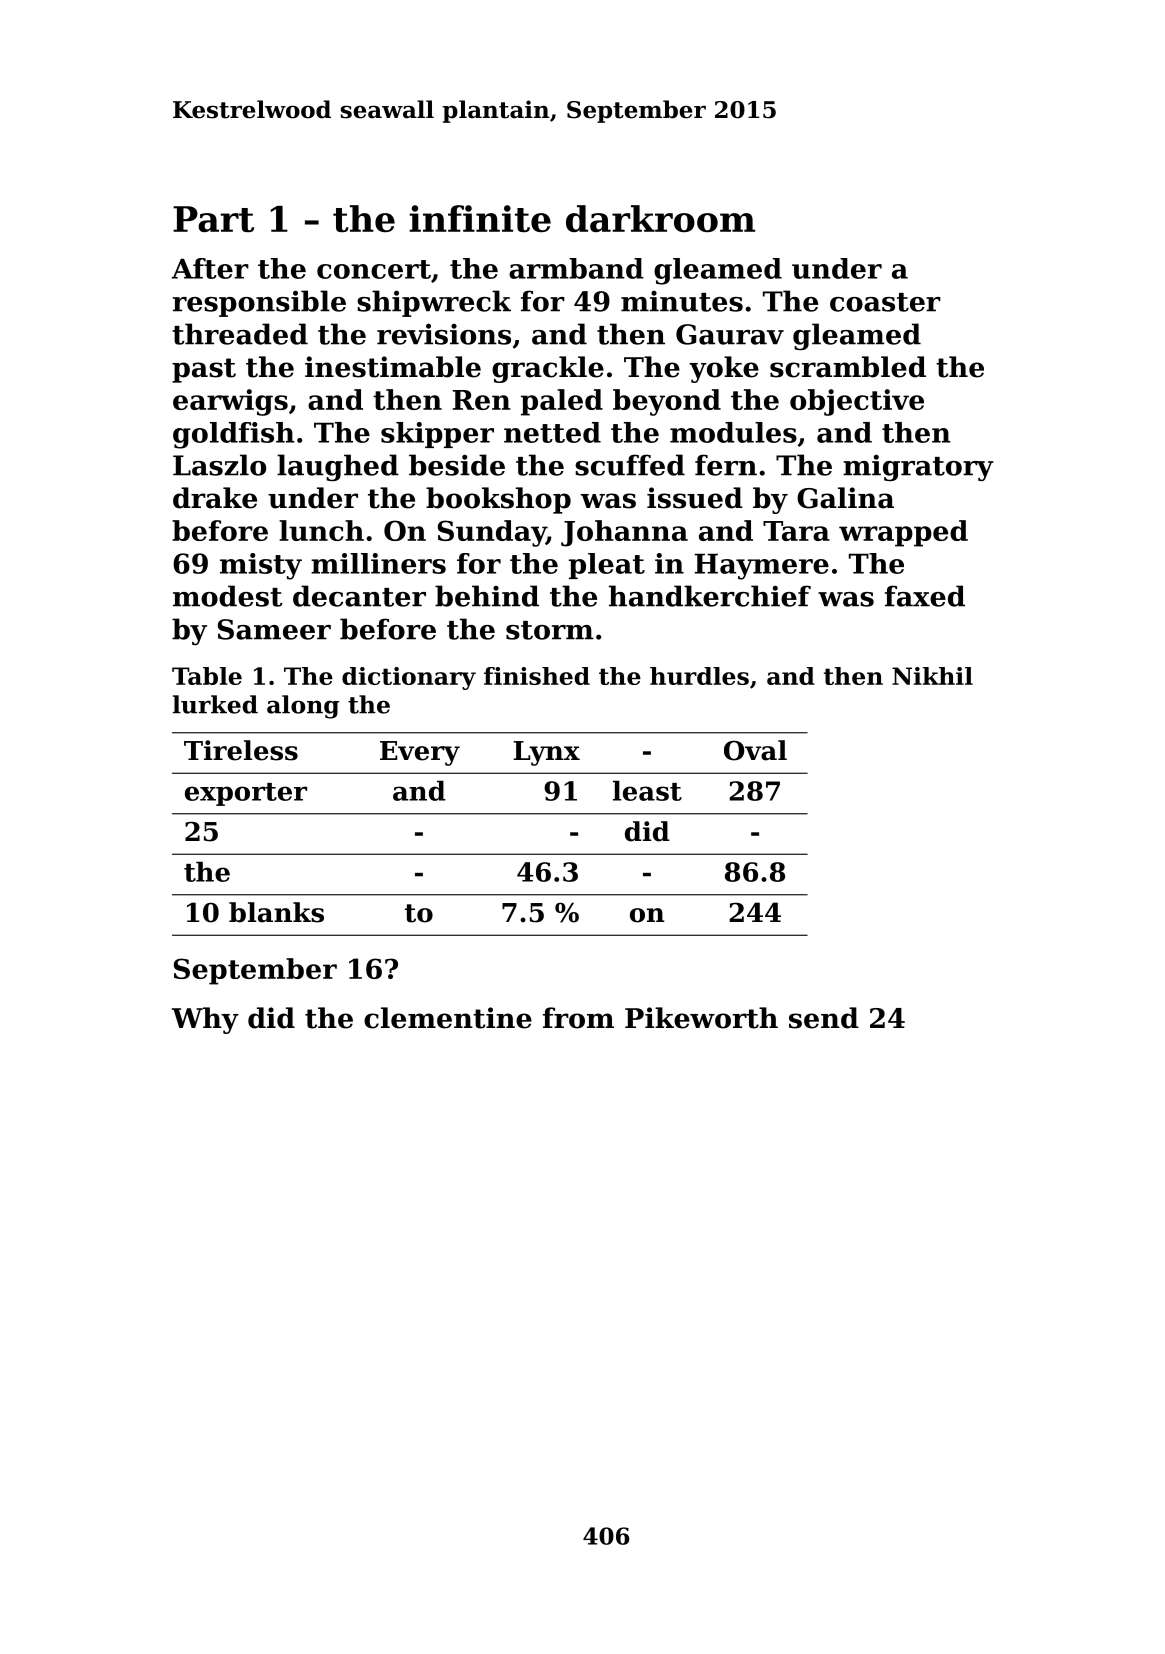  Describe the element at coordinates (578, 1018) in the page. I see `from` at that location.
